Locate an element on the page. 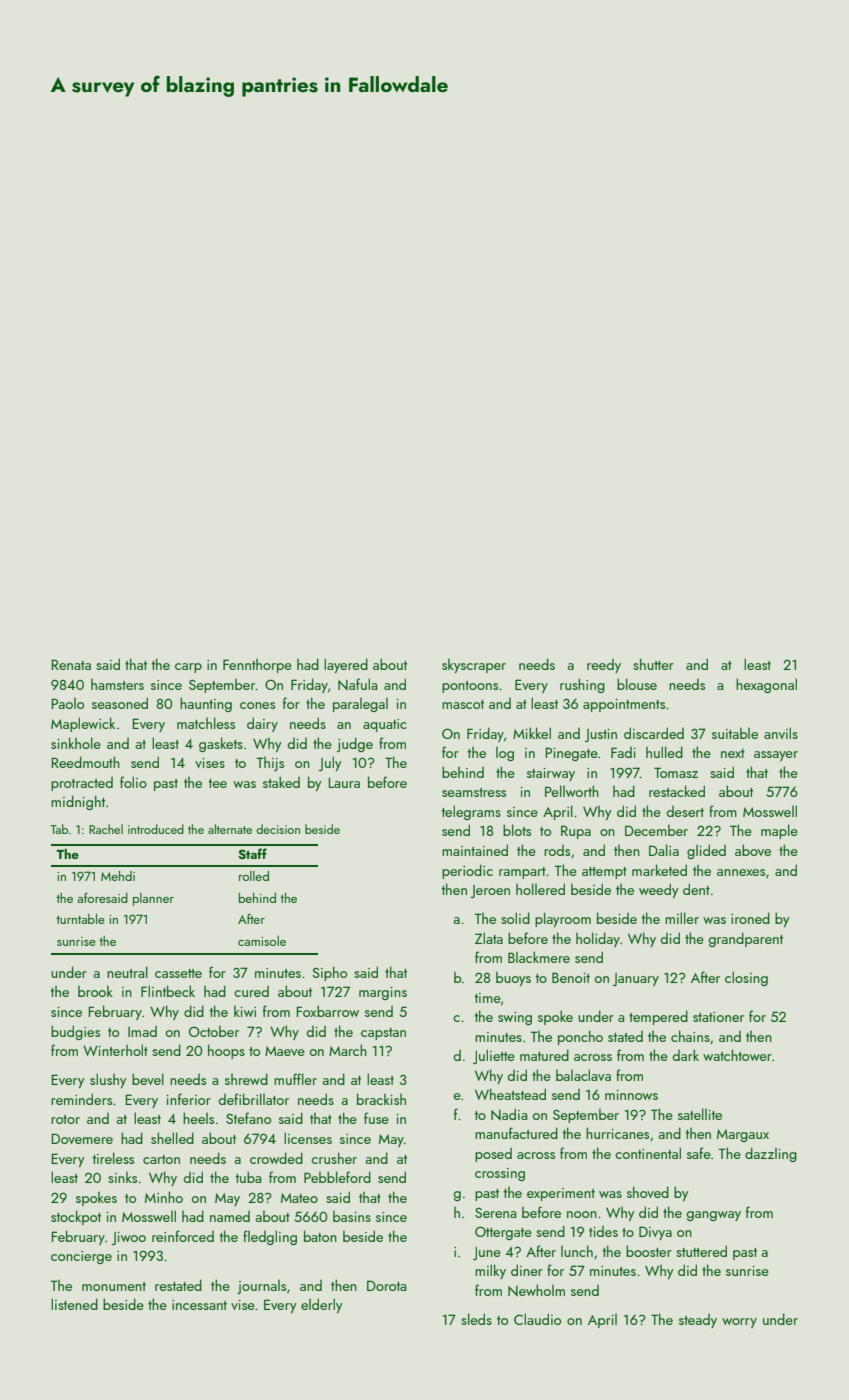 Image resolution: width=849 pixels, height=1400 pixels. camisole is located at coordinates (262, 941).
